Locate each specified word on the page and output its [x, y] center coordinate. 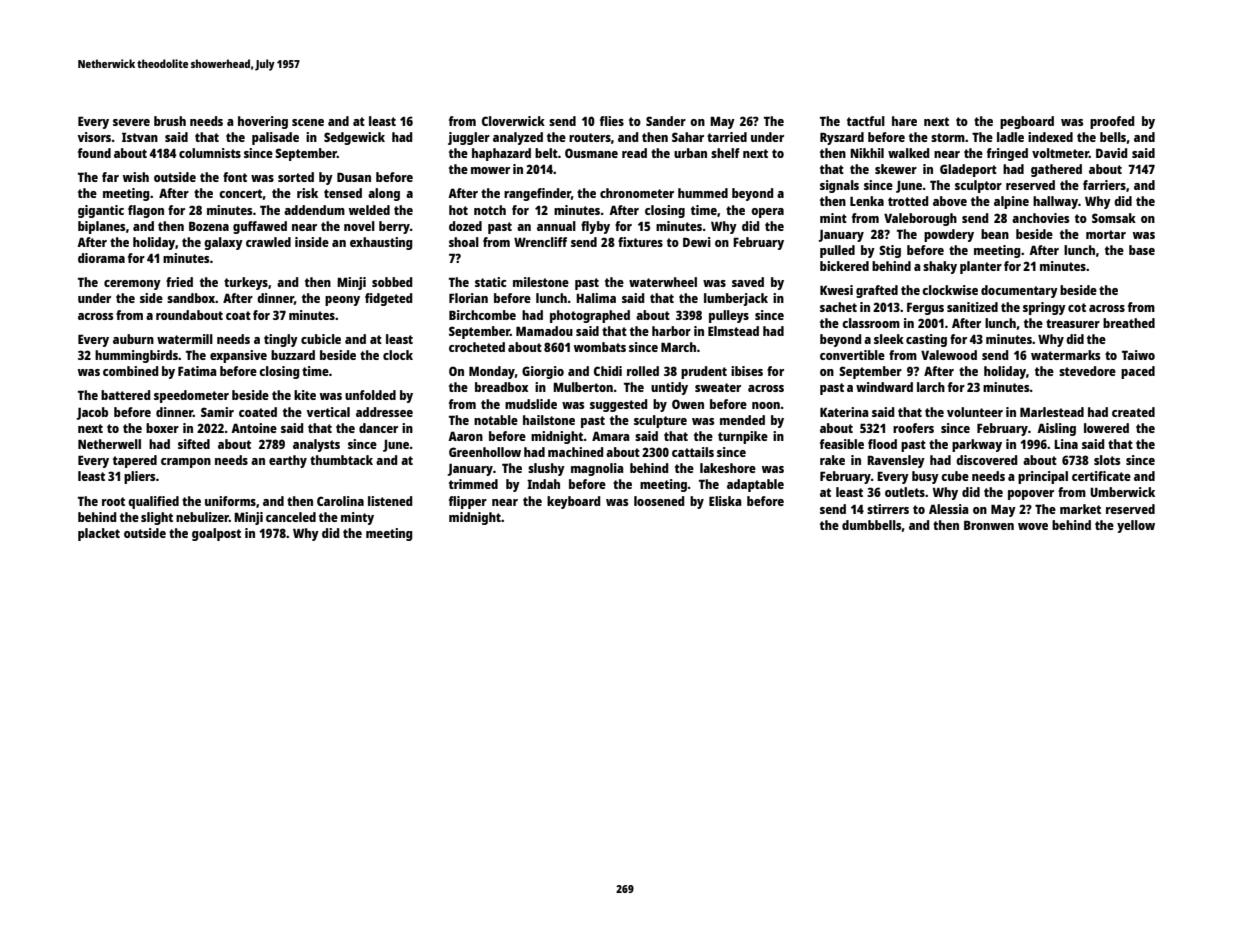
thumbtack [341, 460]
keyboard [574, 502]
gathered [1056, 170]
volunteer [975, 412]
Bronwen [989, 525]
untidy [669, 388]
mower [490, 170]
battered [126, 395]
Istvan [140, 137]
